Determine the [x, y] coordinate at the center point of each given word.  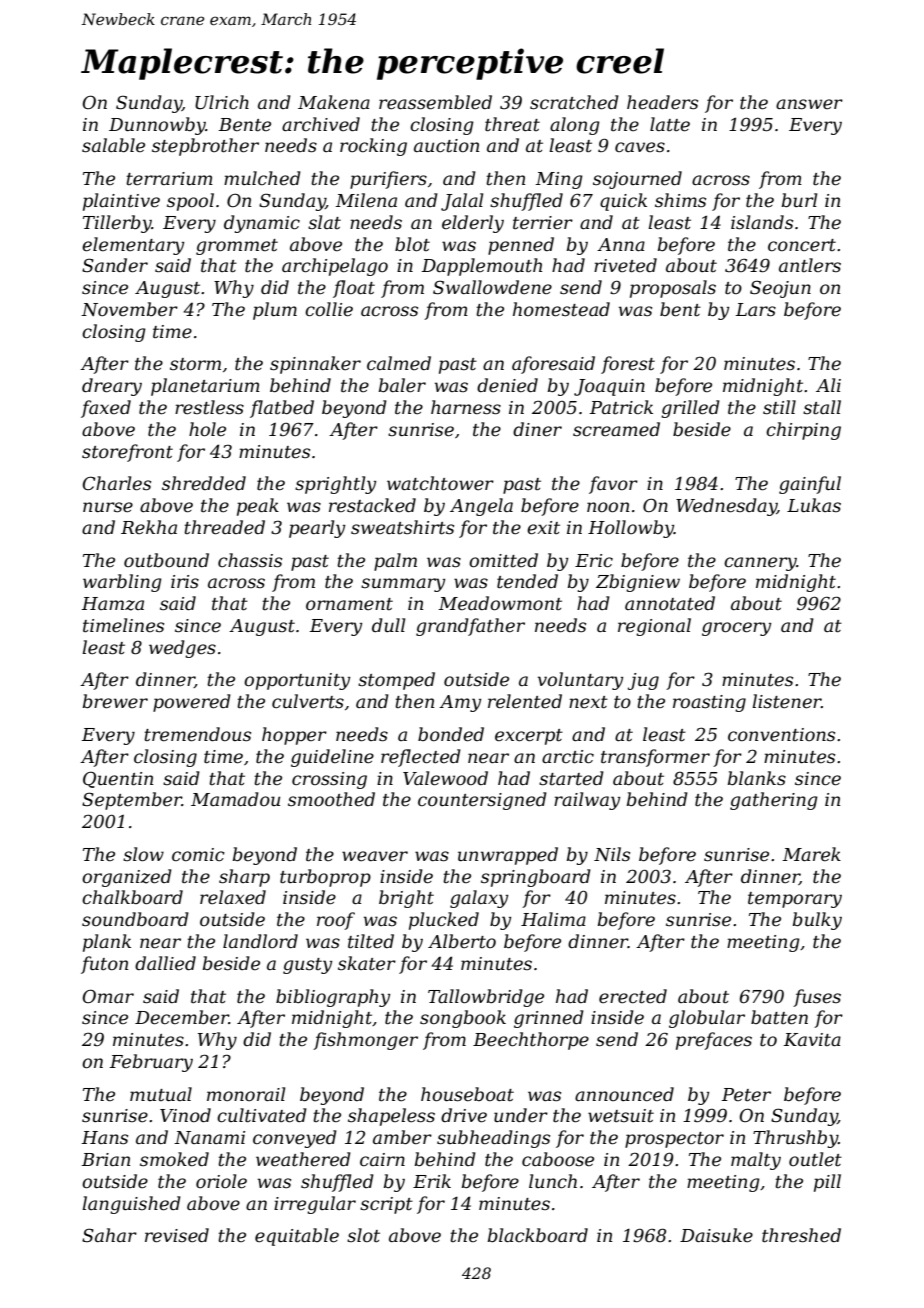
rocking [373, 147]
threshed [801, 1235]
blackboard [538, 1235]
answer [809, 104]
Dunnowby [157, 126]
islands [762, 222]
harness [466, 407]
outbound [166, 560]
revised [177, 1235]
